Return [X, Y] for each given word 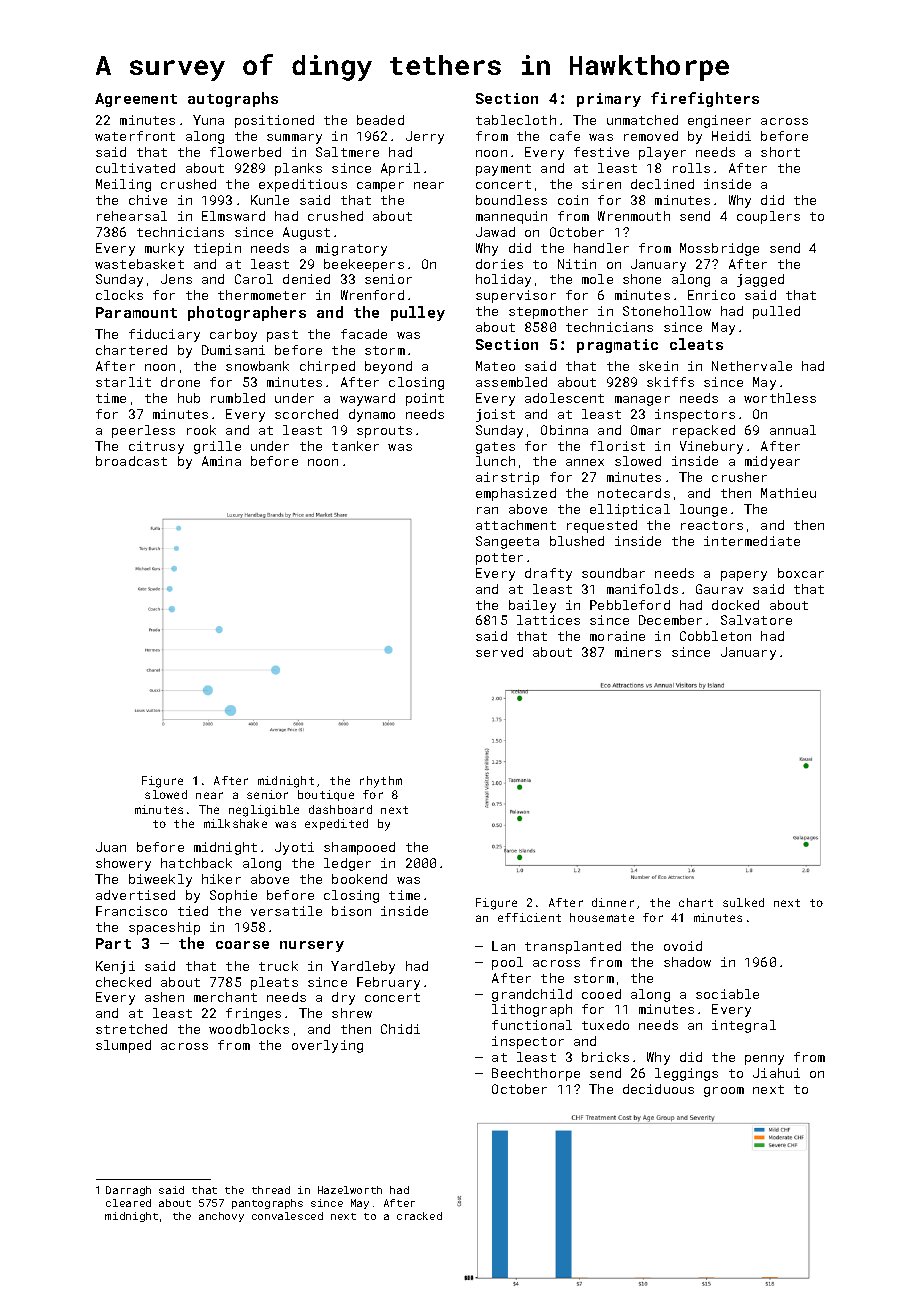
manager [642, 401]
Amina [221, 461]
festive [601, 152]
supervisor [516, 296]
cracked [419, 1216]
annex [585, 462]
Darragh [128, 1191]
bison [351, 911]
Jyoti [294, 848]
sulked [743, 902]
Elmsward [233, 216]
